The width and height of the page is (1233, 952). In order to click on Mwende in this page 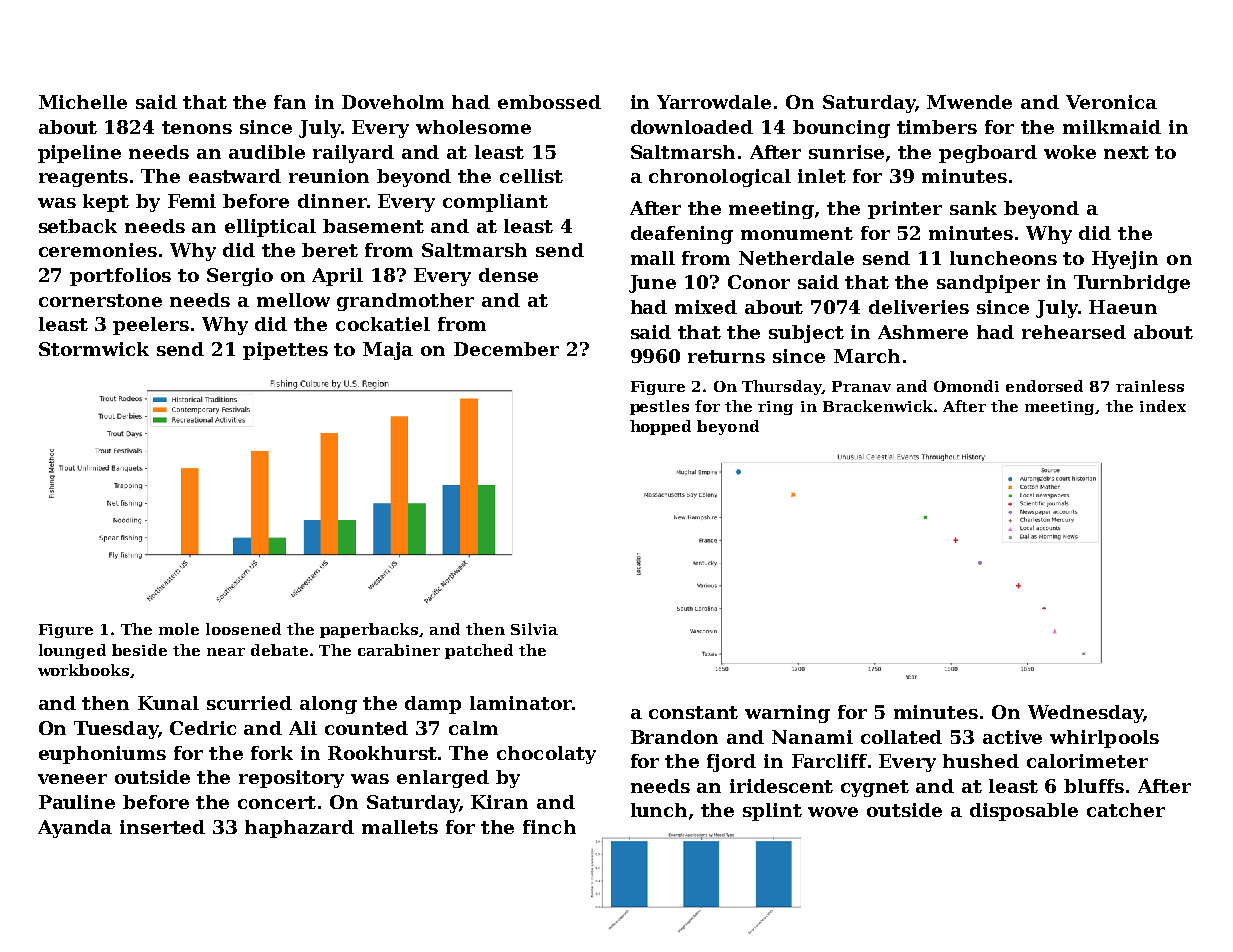, I will do `click(969, 102)`.
